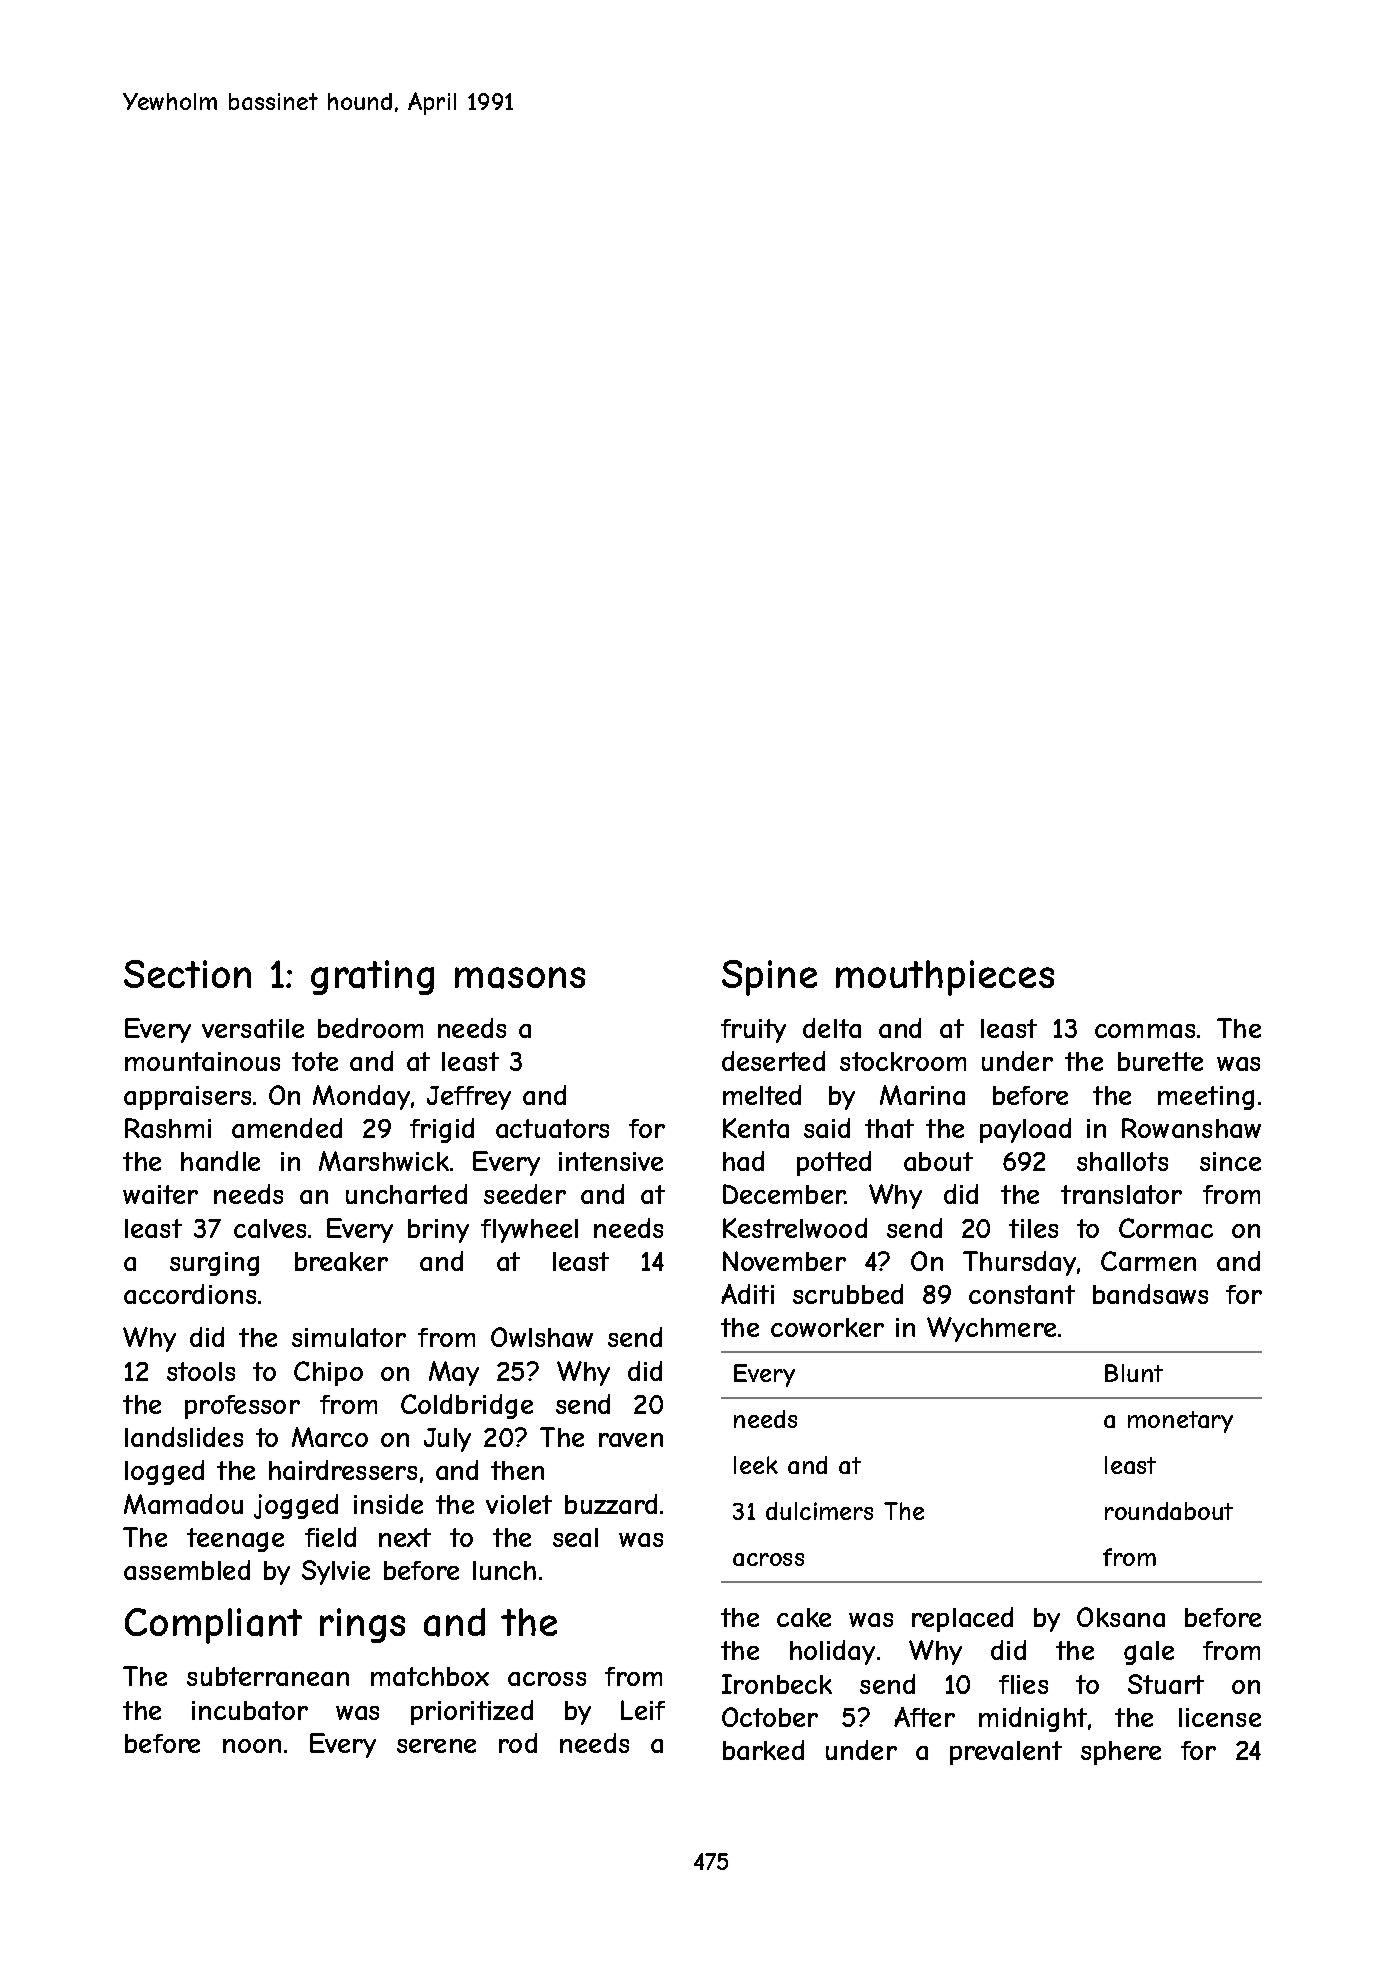 The height and width of the screenshot is (1969, 1386). I want to click on Spine, so click(769, 978).
